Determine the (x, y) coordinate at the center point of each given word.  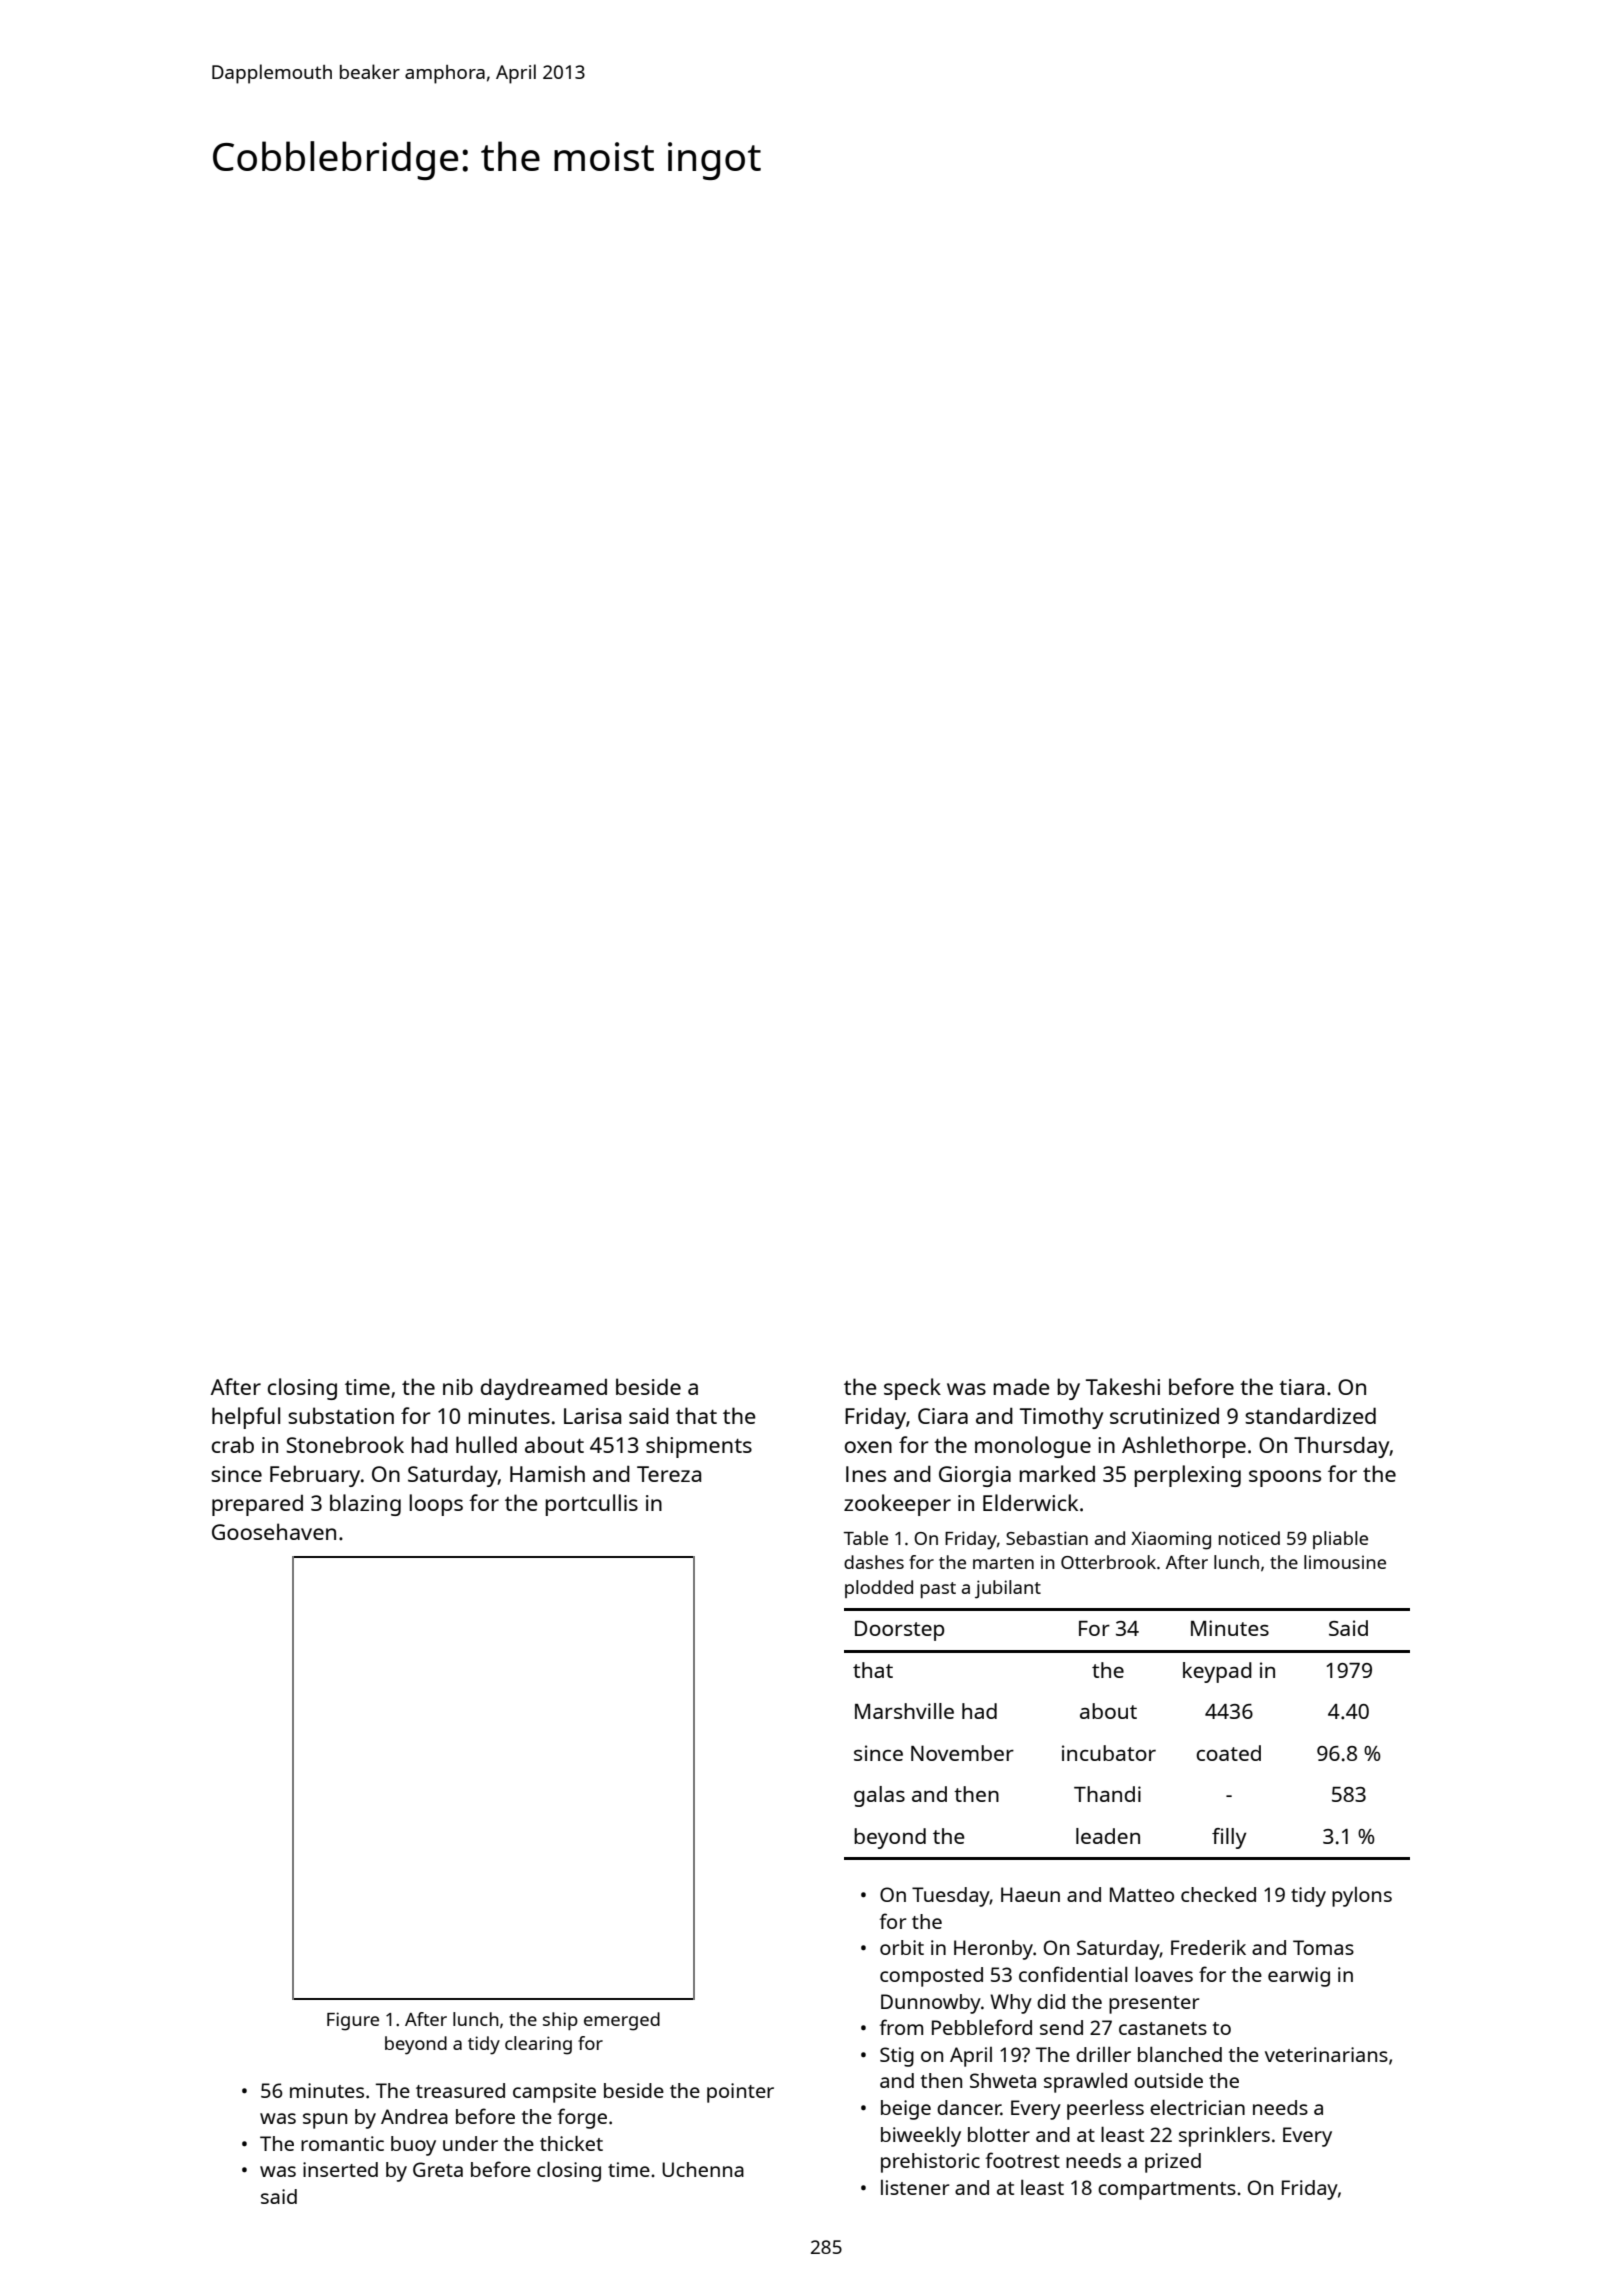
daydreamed (544, 1389)
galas (879, 1796)
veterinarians (1326, 2054)
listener (915, 2187)
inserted (340, 2169)
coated (1228, 1753)
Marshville (904, 1711)
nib (458, 1386)
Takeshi (1123, 1386)
